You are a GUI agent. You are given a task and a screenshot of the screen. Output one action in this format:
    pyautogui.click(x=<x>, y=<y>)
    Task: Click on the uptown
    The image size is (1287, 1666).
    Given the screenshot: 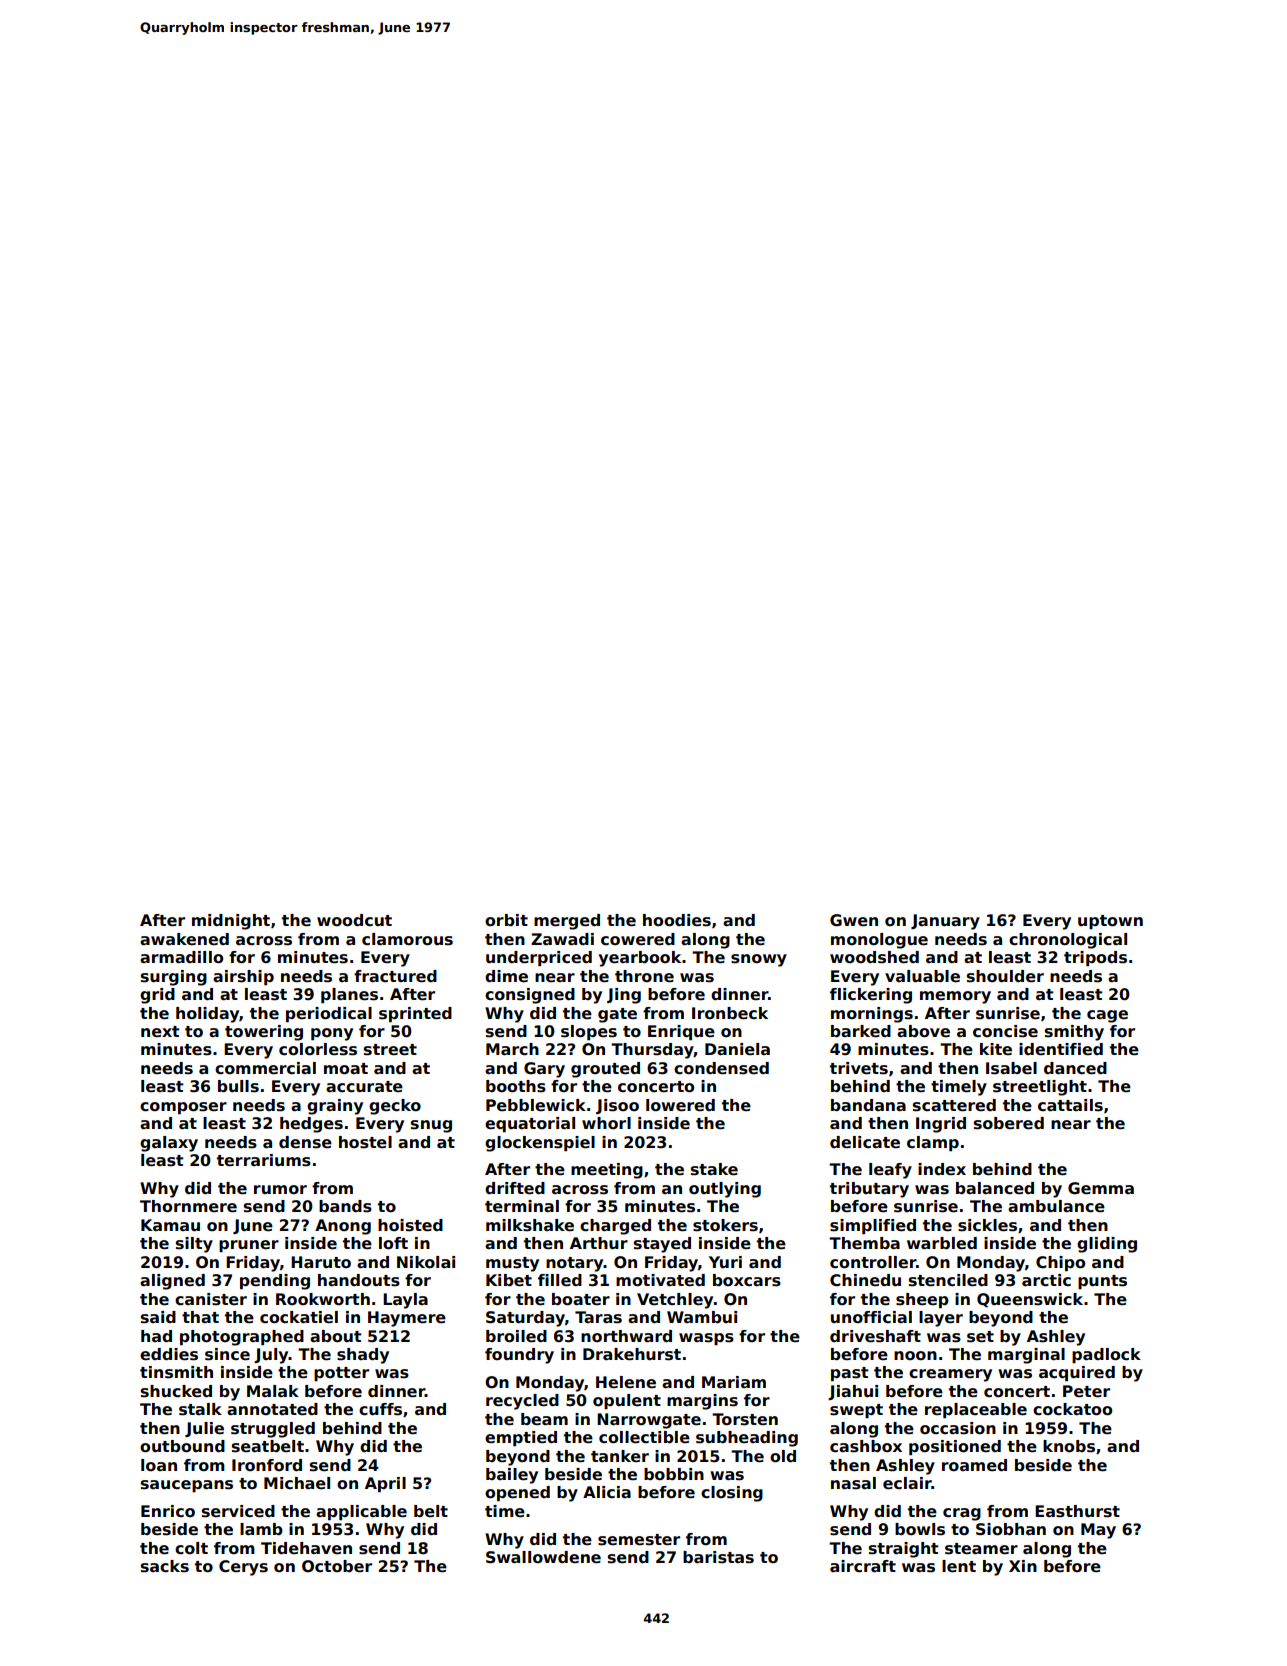 What is the action you would take?
    pyautogui.click(x=1110, y=922)
